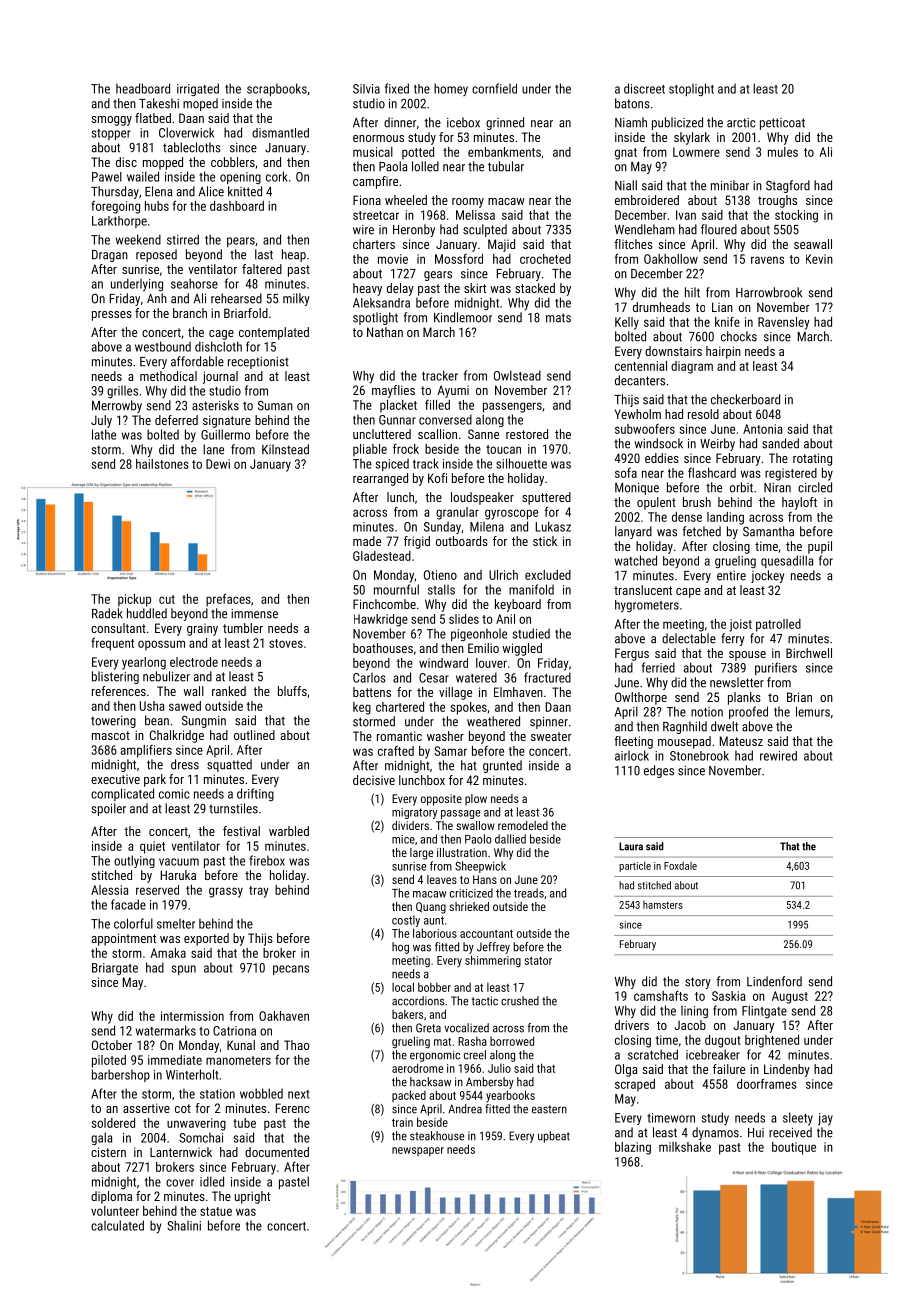  What do you see at coordinates (502, 766) in the image?
I see `grunted` at bounding box center [502, 766].
